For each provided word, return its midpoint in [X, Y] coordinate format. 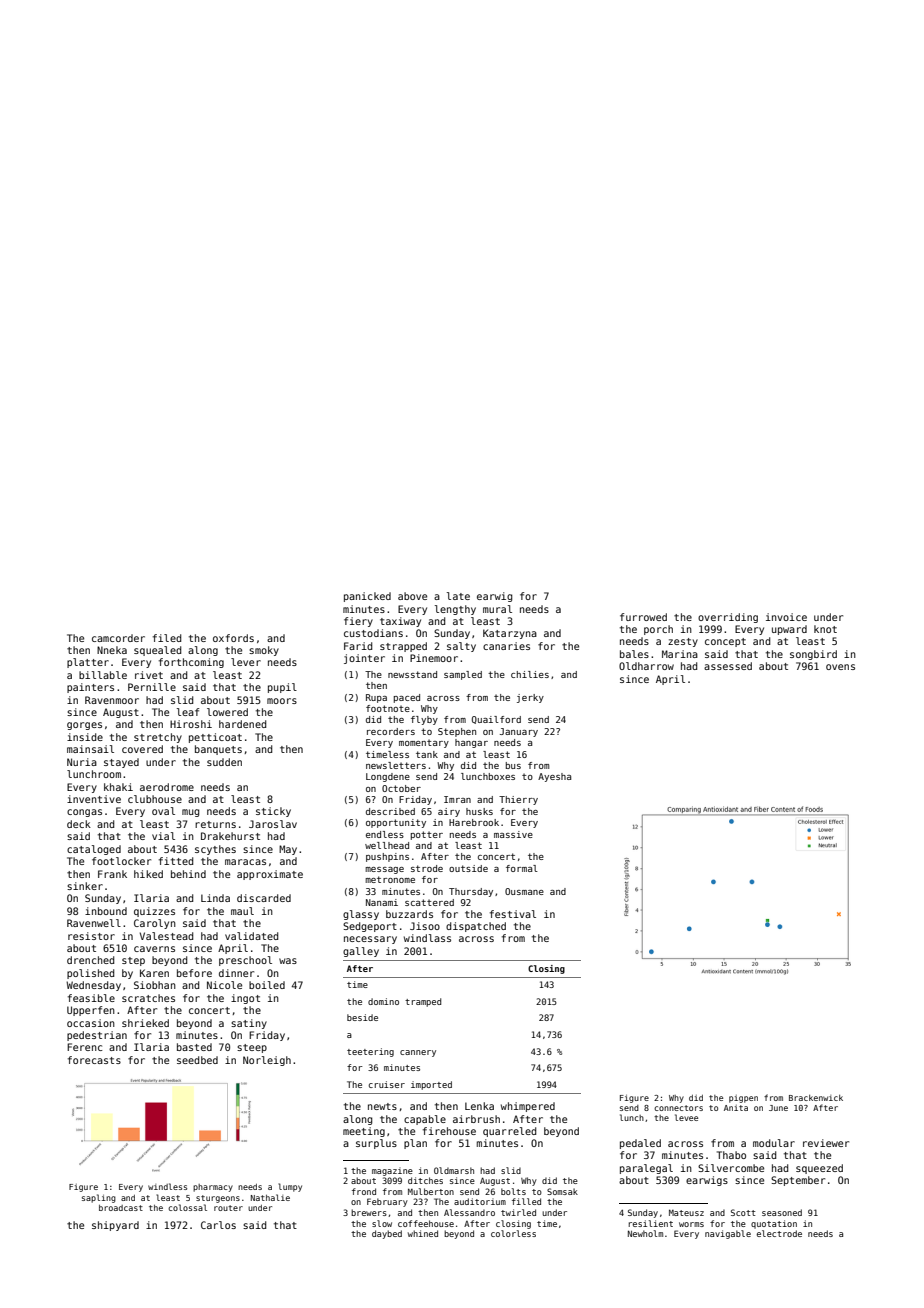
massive [513, 834]
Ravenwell [94, 923]
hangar [471, 743]
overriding [728, 618]
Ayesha [554, 777]
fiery [358, 622]
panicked [367, 597]
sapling [99, 1198]
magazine [392, 1171]
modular [774, 1143]
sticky [273, 812]
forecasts [94, 1060]
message [384, 870]
